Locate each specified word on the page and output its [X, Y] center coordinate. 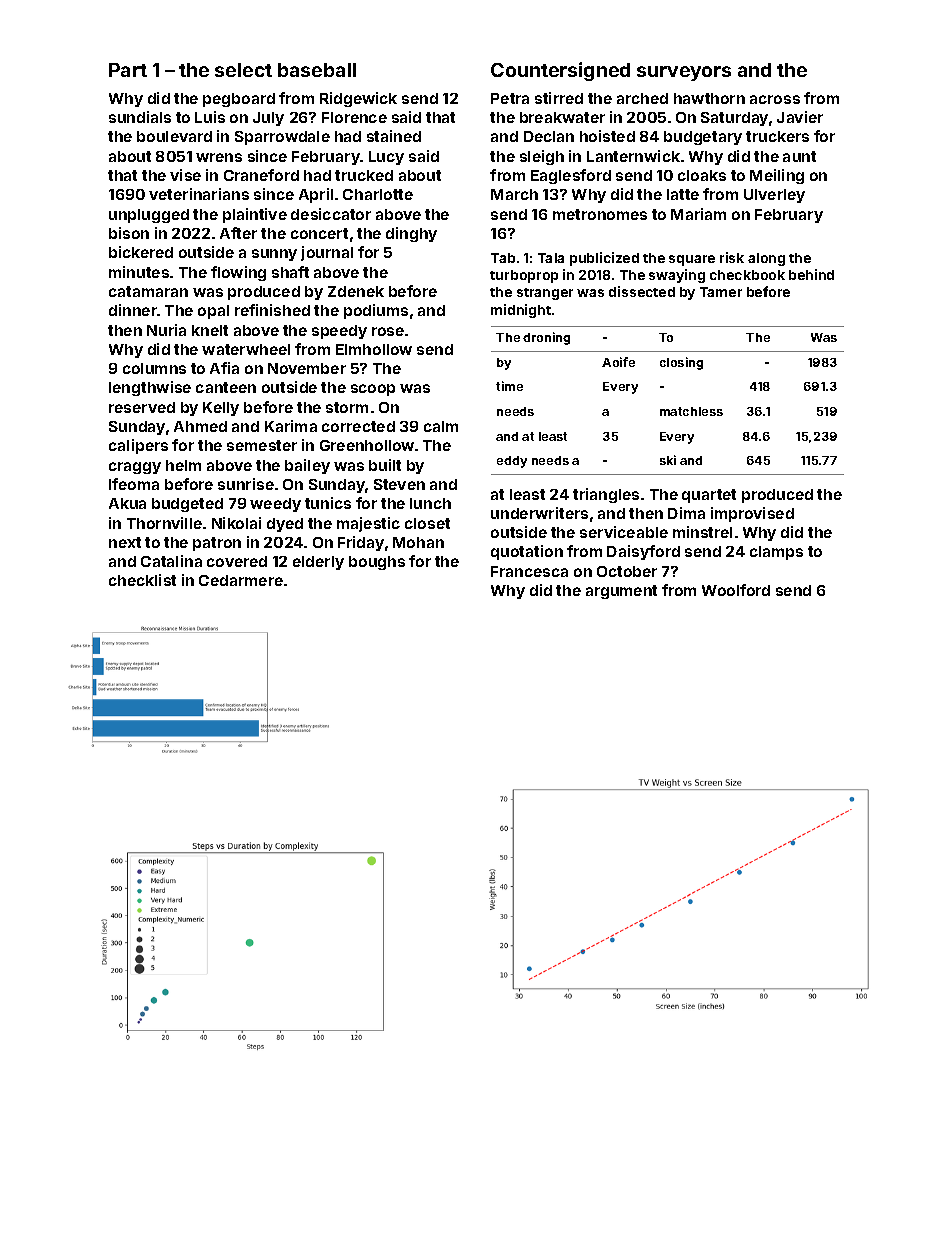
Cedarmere [241, 580]
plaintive [255, 215]
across [775, 99]
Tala [551, 258]
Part [128, 70]
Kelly [221, 409]
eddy [512, 462]
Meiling [777, 176]
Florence [354, 117]
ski [668, 460]
